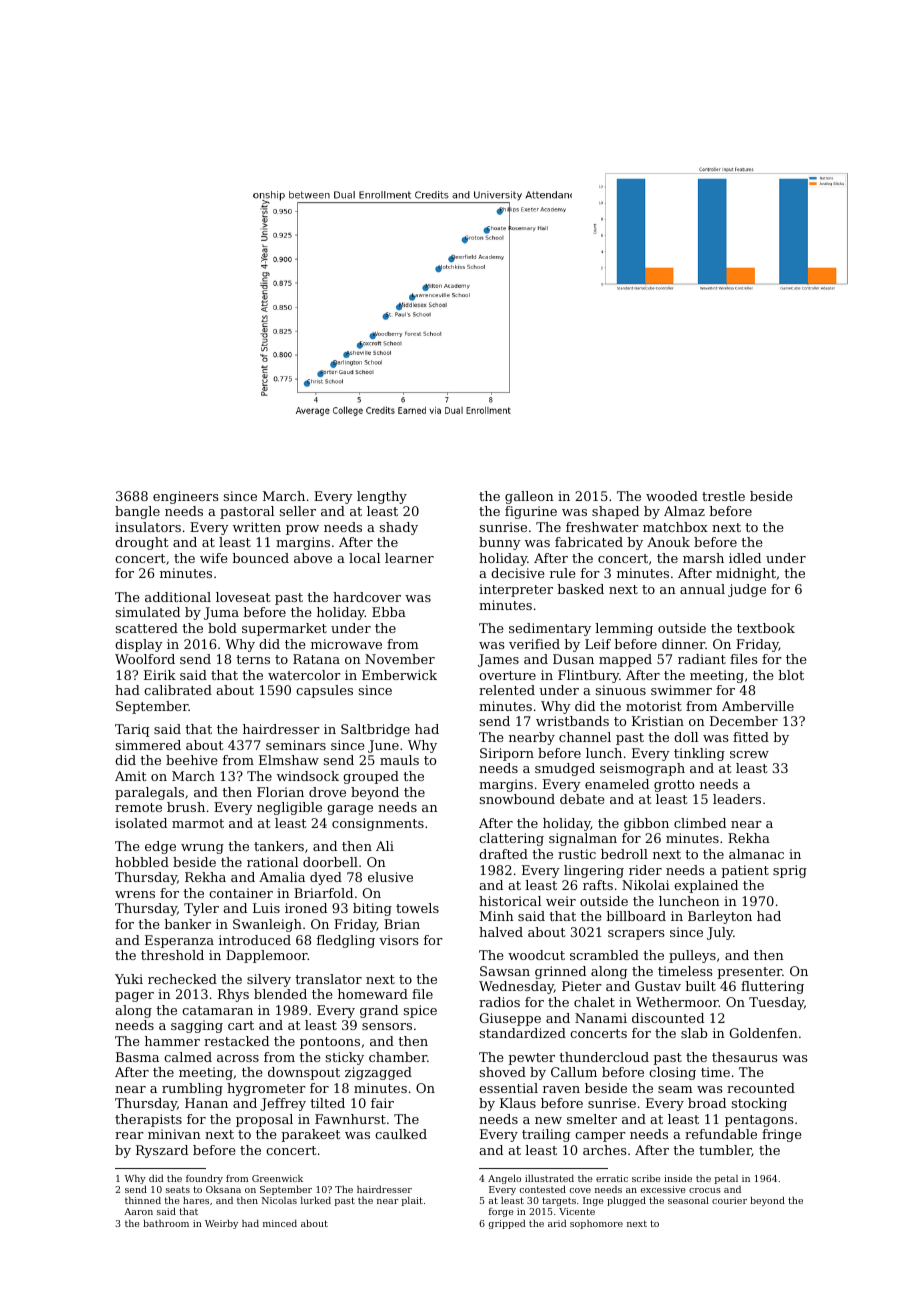 This document has height=1308, width=924. Describe the element at coordinates (172, 955) in the document. I see `threshold` at that location.
